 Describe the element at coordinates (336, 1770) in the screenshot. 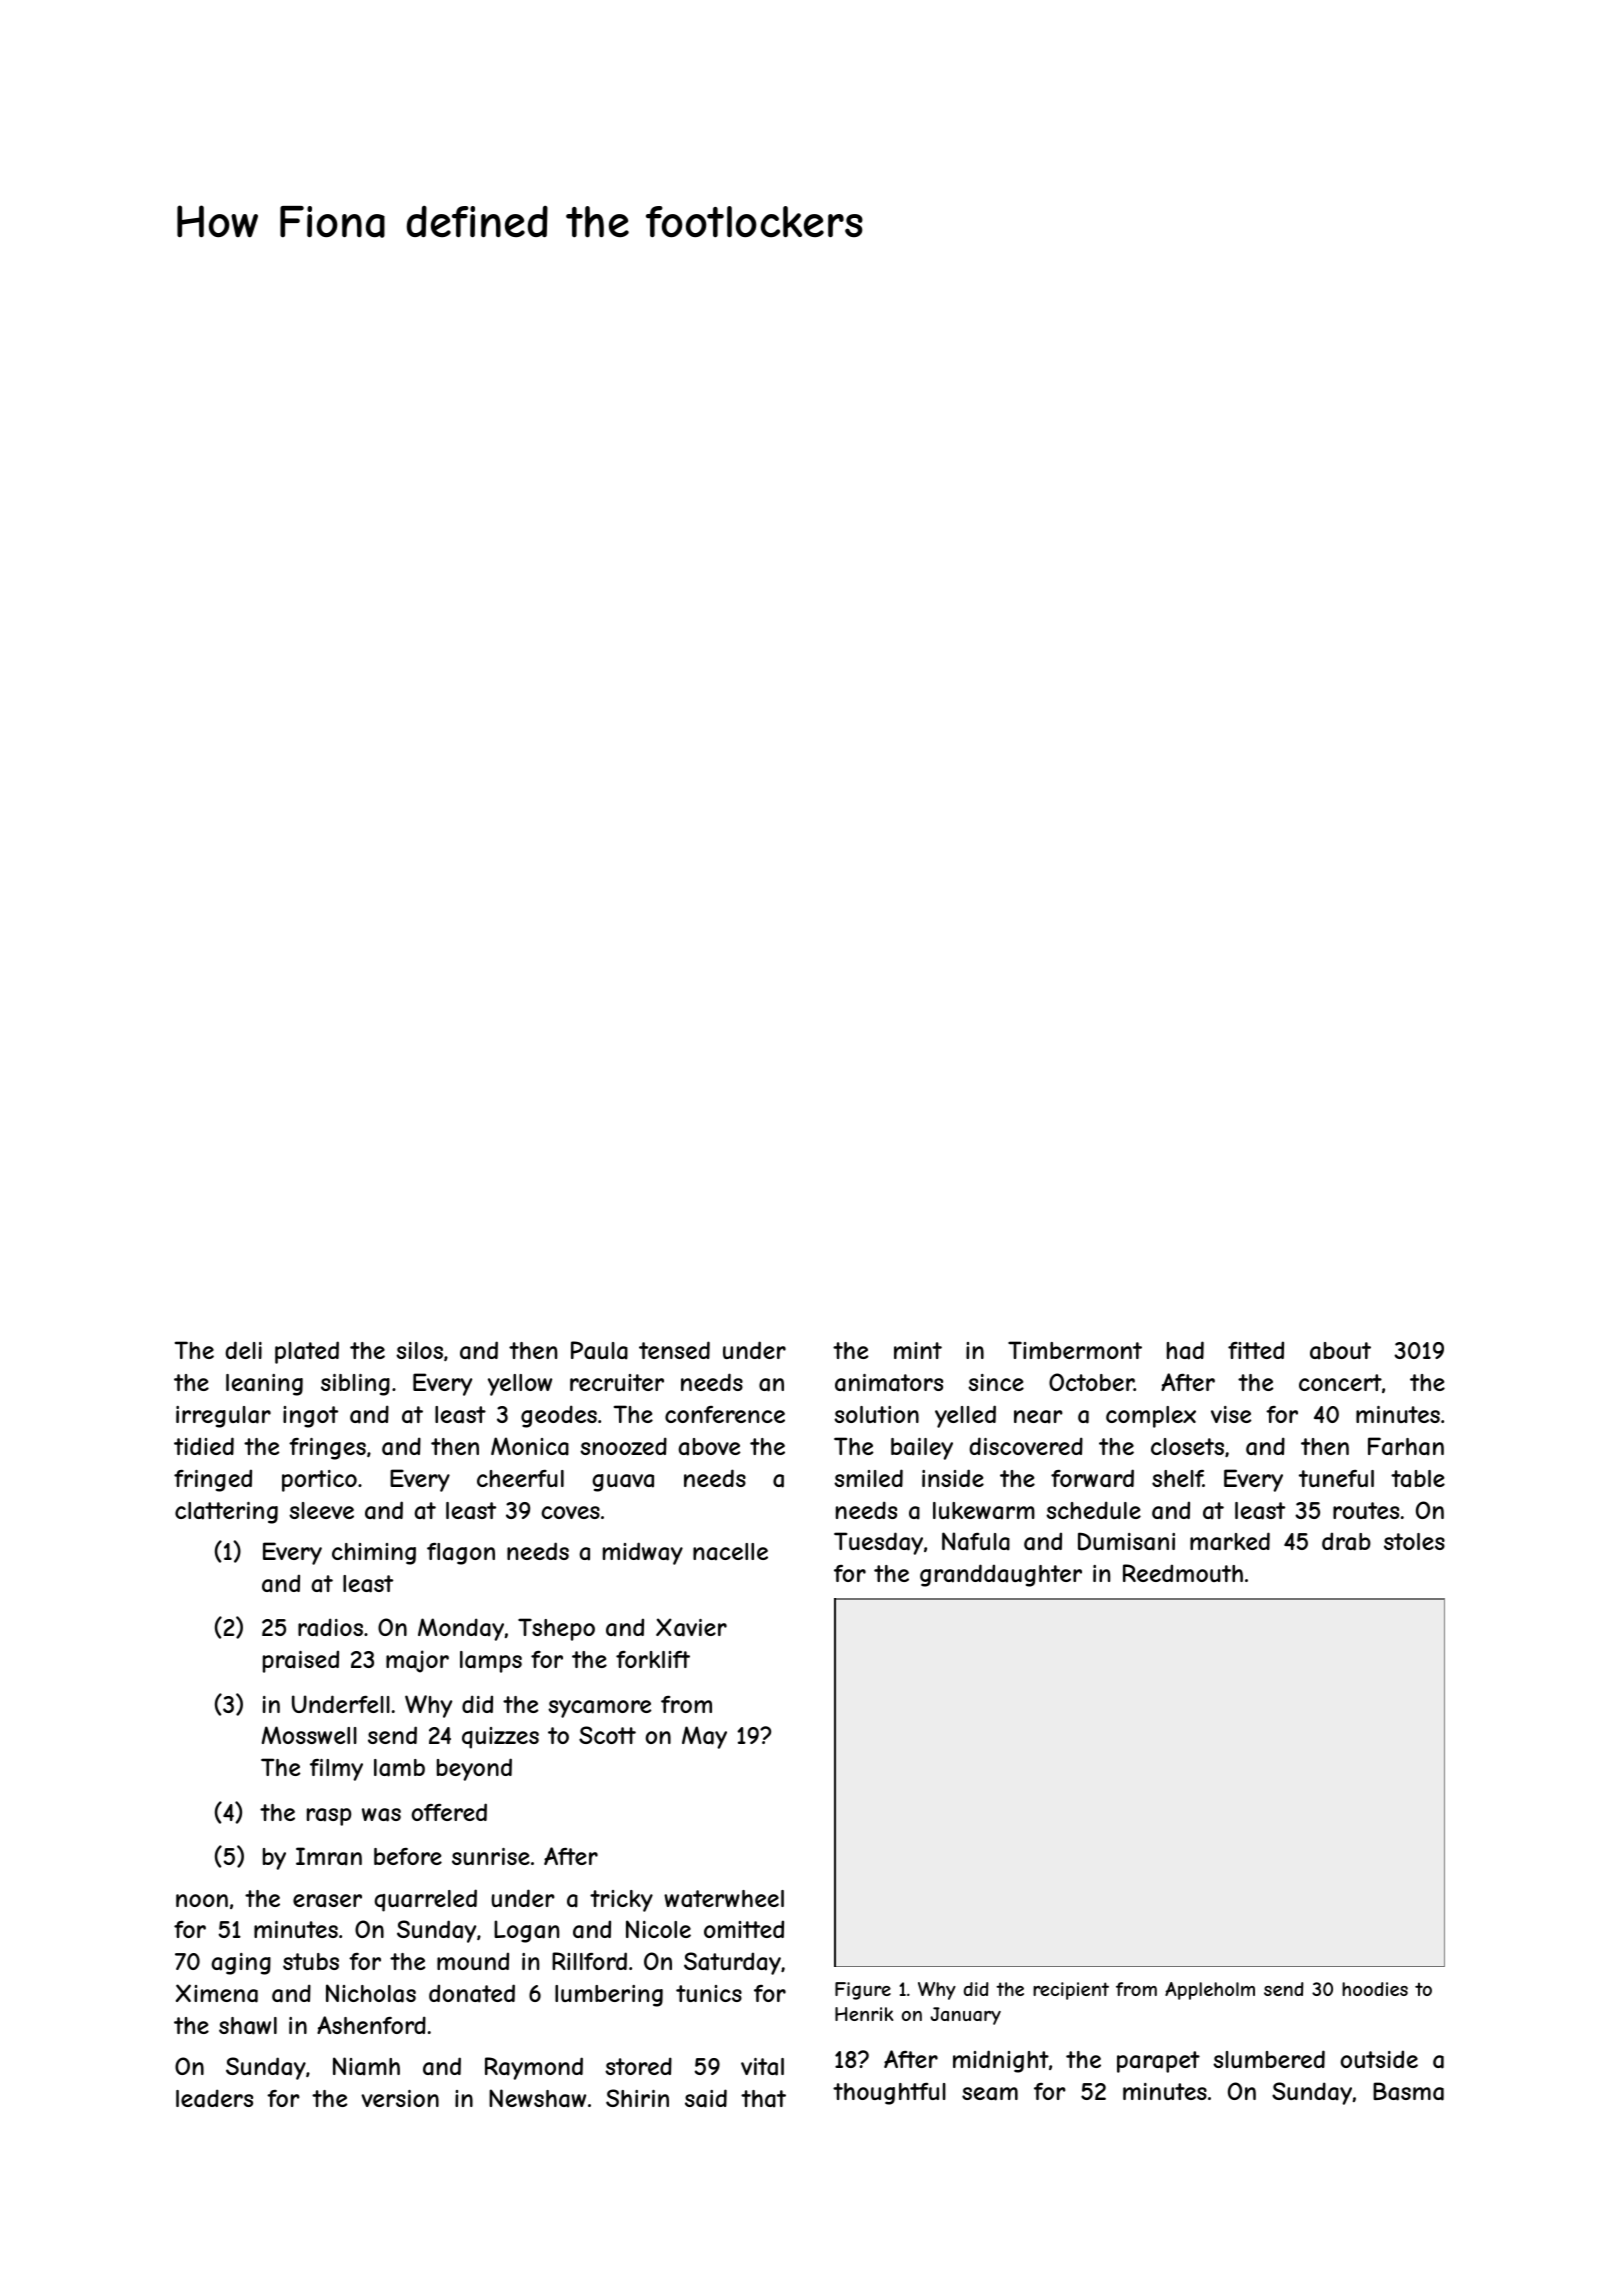

I see `filmy` at that location.
